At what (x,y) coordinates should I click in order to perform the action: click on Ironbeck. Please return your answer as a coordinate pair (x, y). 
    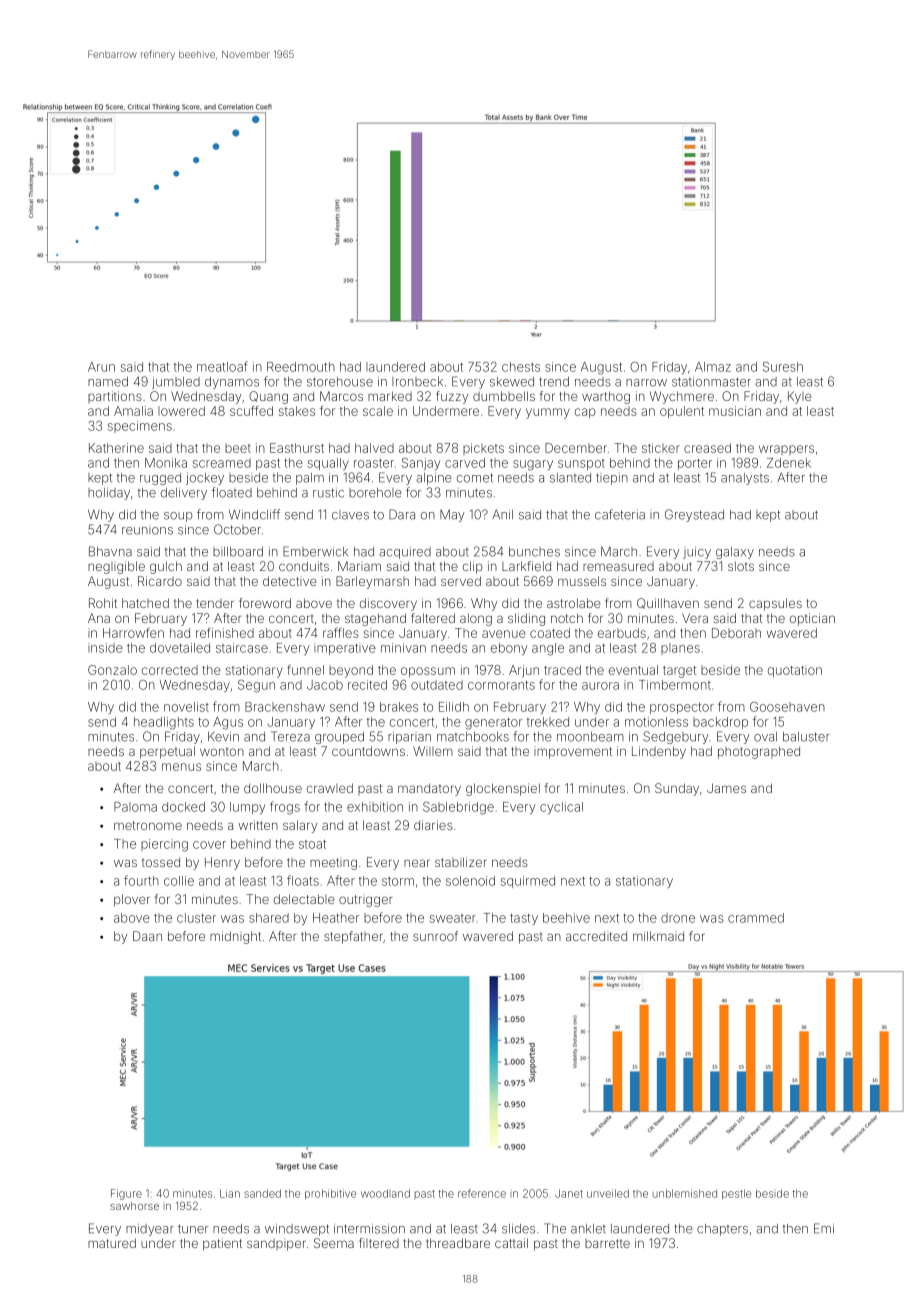
    Looking at the image, I should click on (417, 382).
